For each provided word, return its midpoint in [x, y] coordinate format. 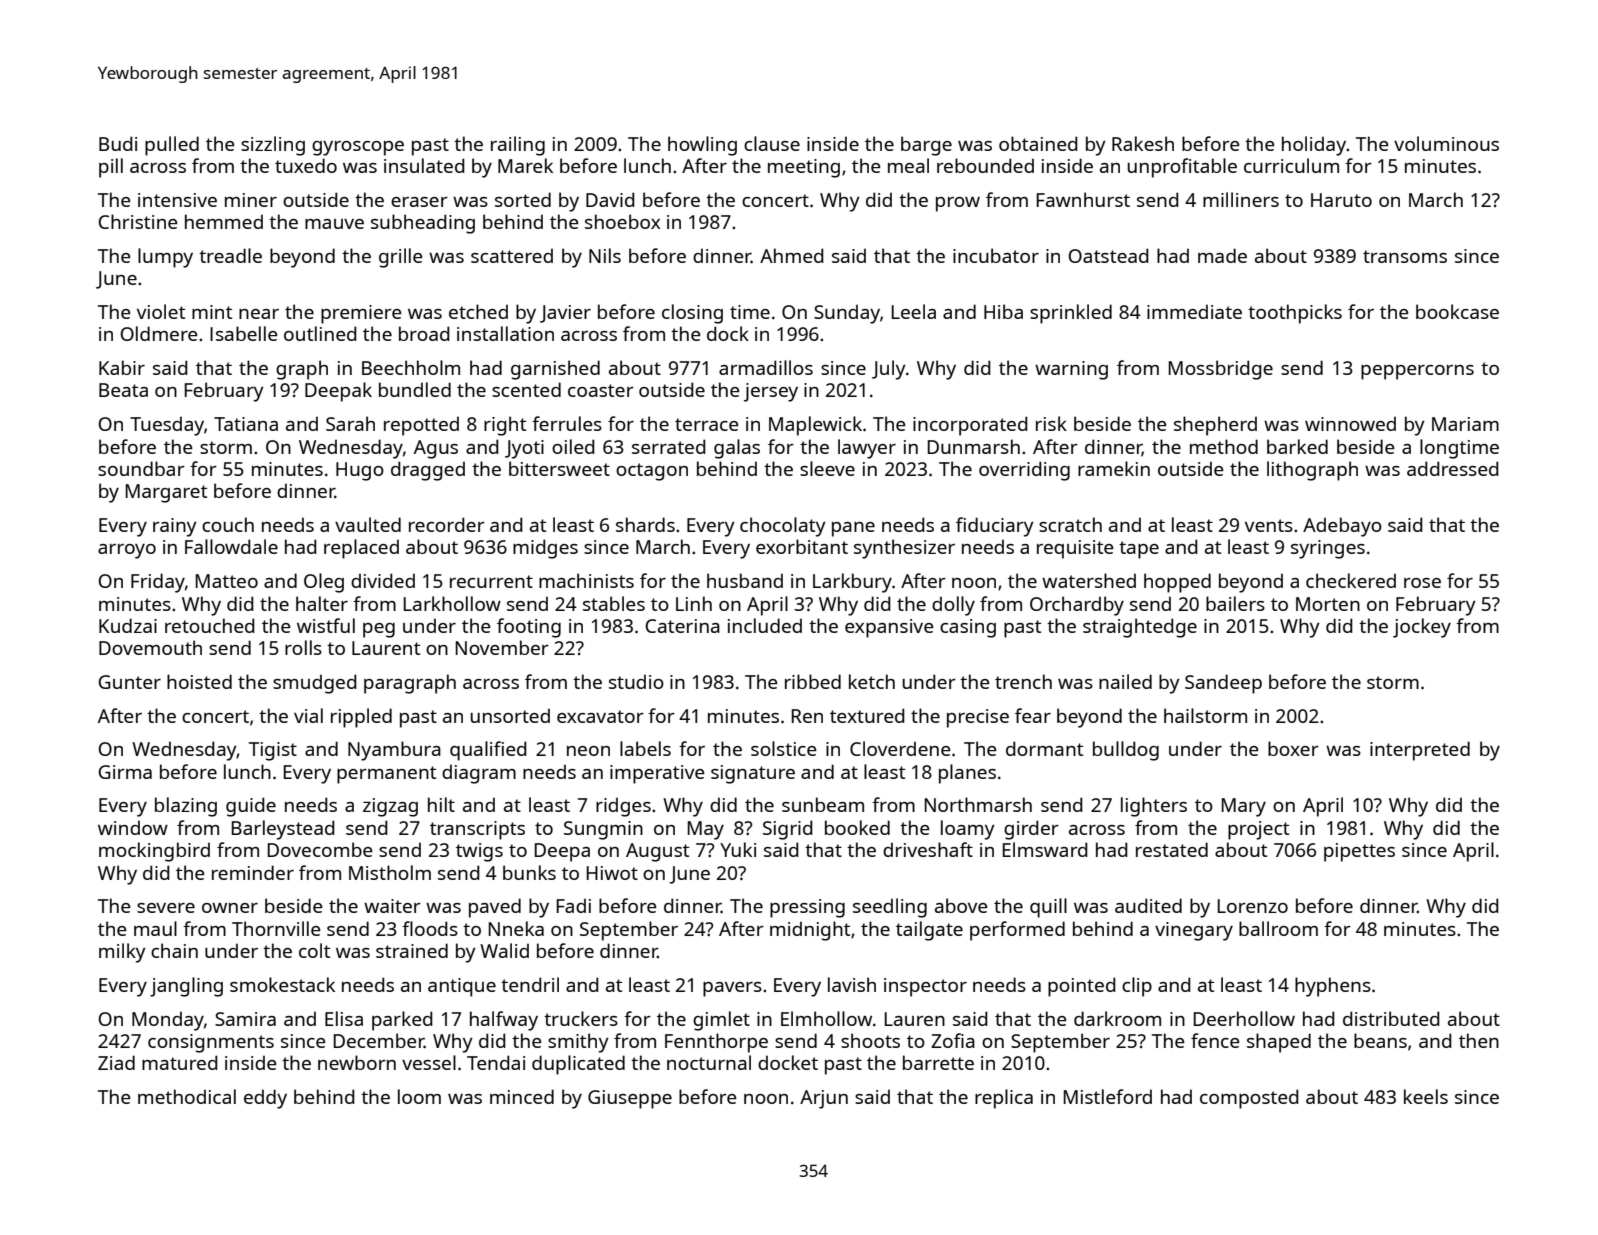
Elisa [344, 1018]
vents [1269, 525]
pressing [807, 908]
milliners [1241, 199]
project [1258, 830]
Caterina [683, 626]
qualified [488, 751]
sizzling [273, 146]
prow [958, 204]
